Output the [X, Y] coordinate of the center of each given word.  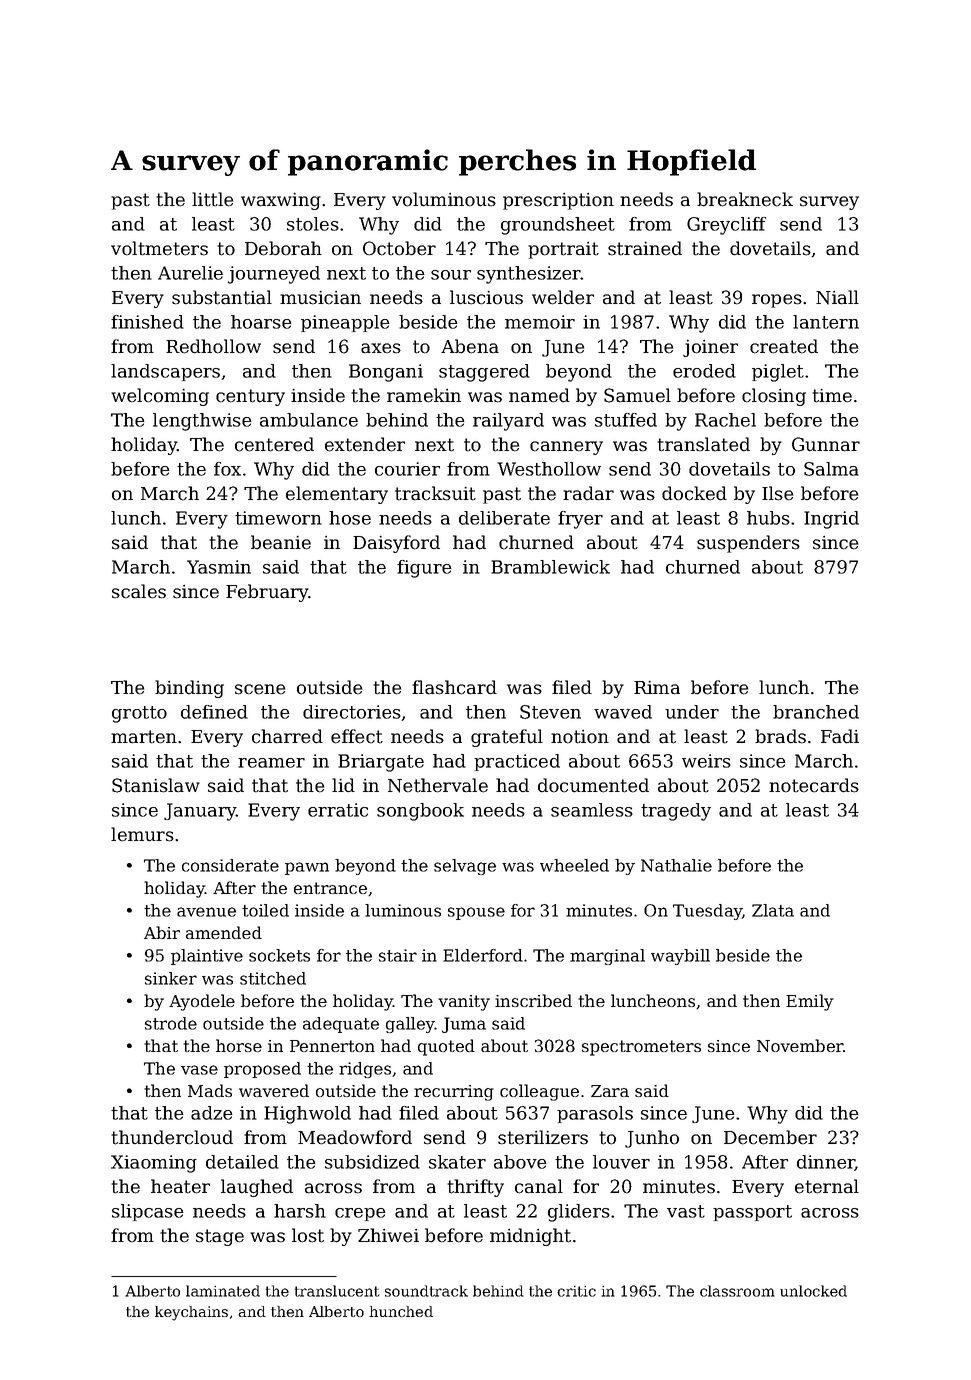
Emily [810, 1002]
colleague [539, 1092]
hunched [401, 1311]
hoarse [261, 322]
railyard [508, 422]
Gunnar [826, 444]
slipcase [148, 1212]
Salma [831, 469]
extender [365, 444]
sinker [171, 978]
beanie [281, 542]
